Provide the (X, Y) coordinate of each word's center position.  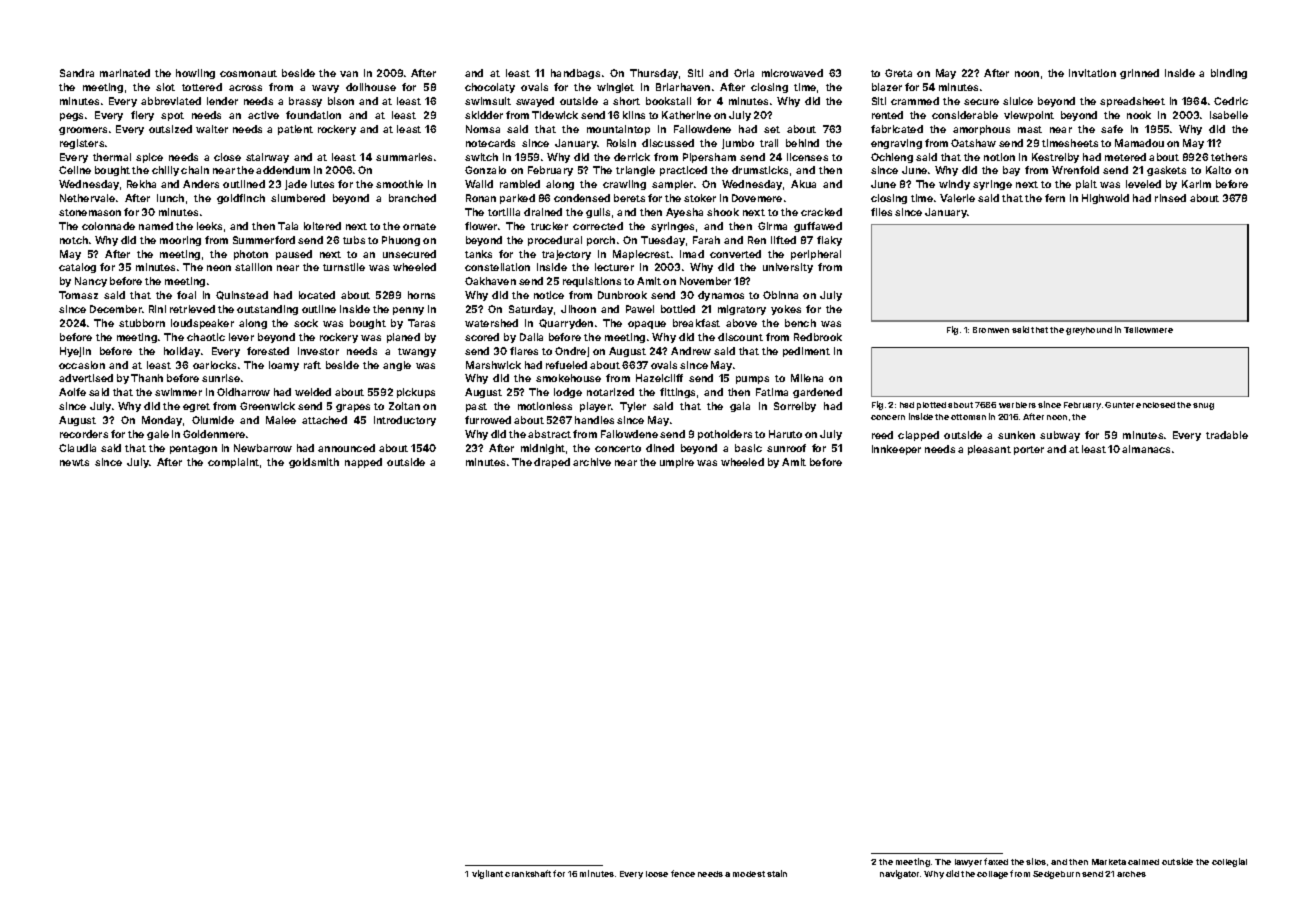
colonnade (108, 226)
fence (683, 873)
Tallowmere (1148, 330)
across (245, 88)
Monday (162, 421)
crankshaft (528, 873)
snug (1203, 406)
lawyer (968, 863)
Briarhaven (683, 87)
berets (629, 198)
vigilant (487, 874)
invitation (1092, 73)
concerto (618, 448)
